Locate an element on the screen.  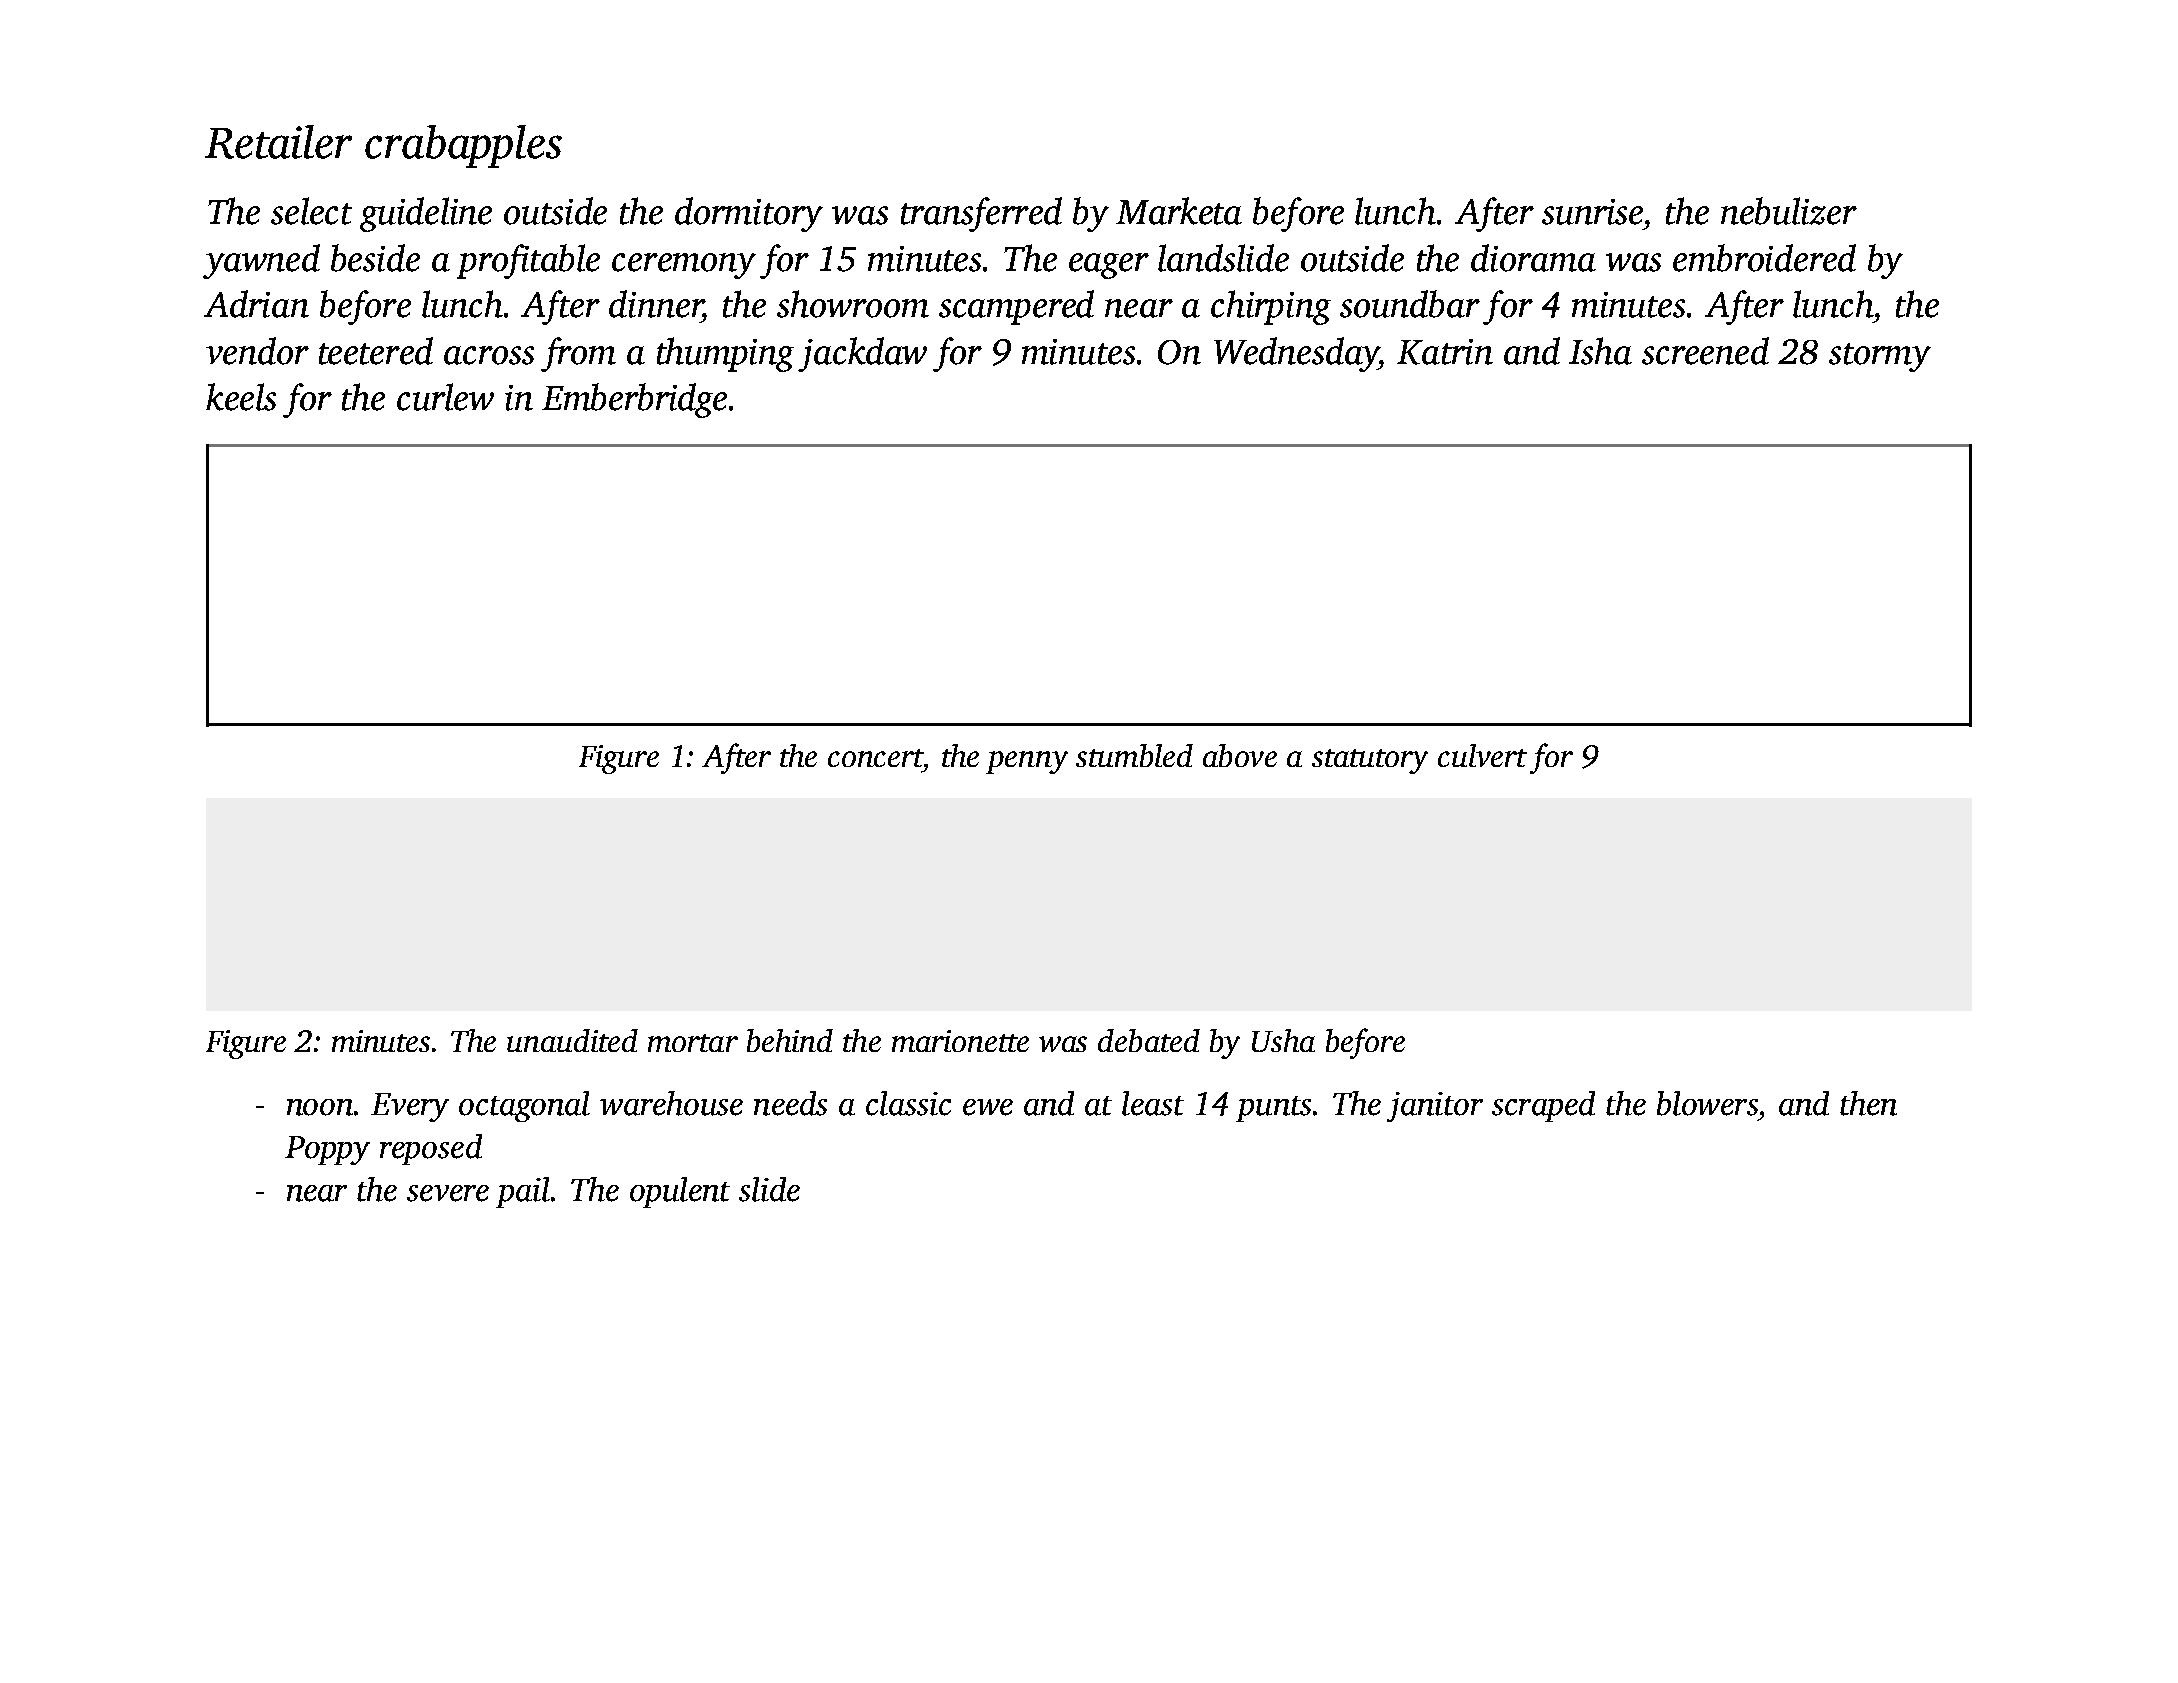
transferred is located at coordinates (981, 214).
